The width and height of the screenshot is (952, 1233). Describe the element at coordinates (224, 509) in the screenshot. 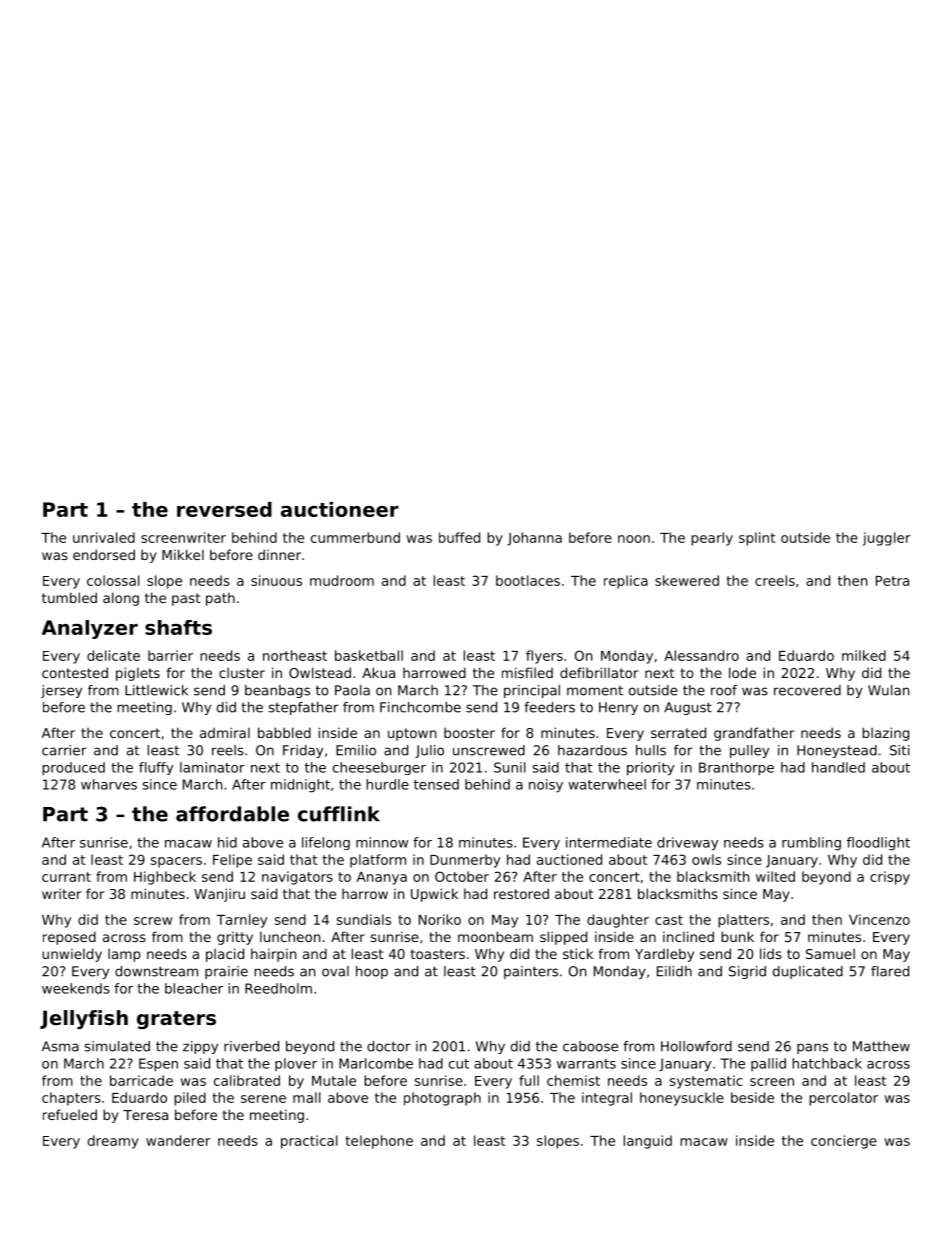

I see `reversed` at that location.
